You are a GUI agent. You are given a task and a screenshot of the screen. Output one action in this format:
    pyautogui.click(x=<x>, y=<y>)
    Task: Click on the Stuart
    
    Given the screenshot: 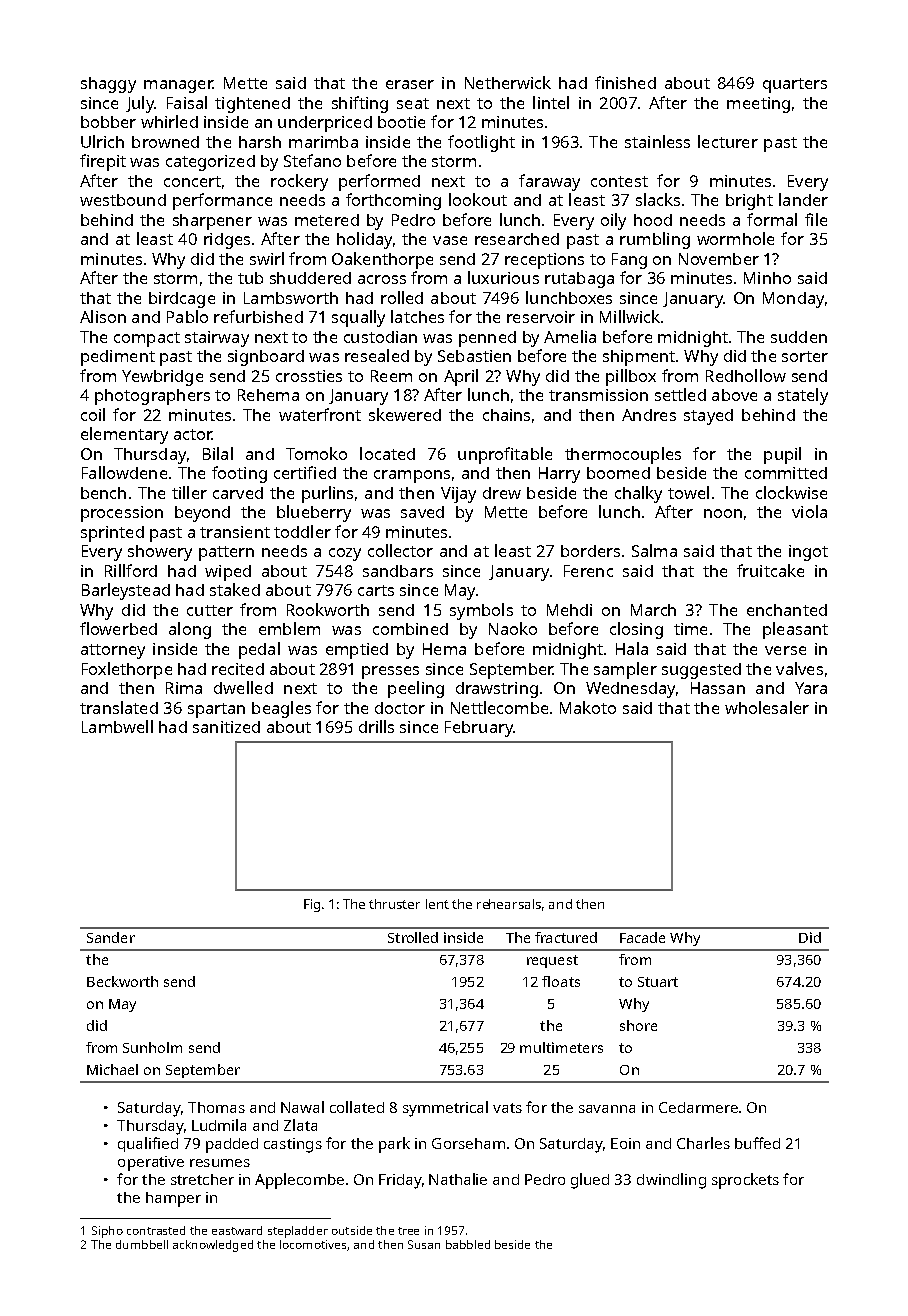 What is the action you would take?
    pyautogui.click(x=658, y=982)
